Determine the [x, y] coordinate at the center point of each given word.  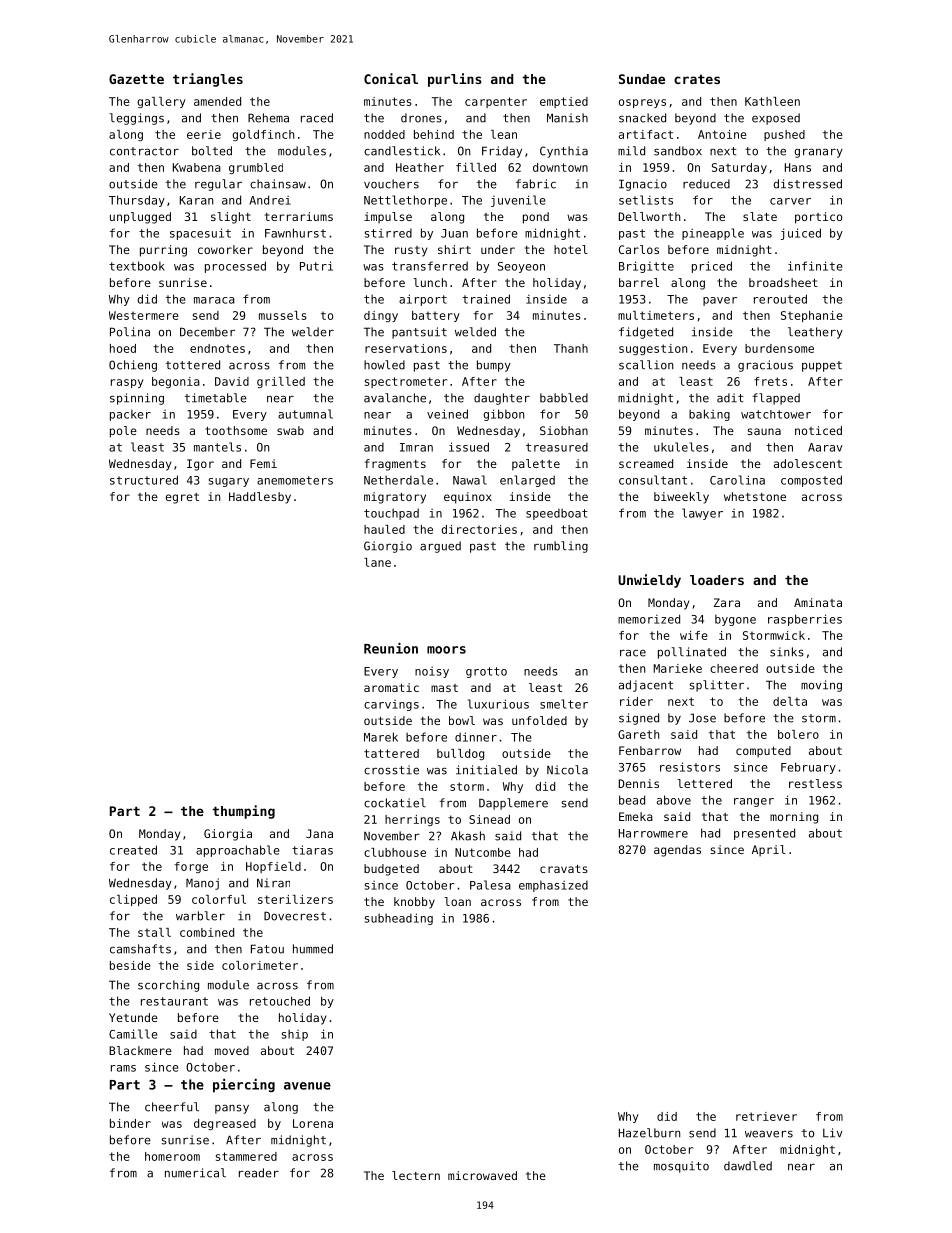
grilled [281, 382]
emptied [564, 102]
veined [447, 414]
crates [697, 79]
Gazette [136, 79]
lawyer [702, 514]
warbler [200, 916]
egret [182, 498]
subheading [399, 919]
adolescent [808, 463]
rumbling [561, 547]
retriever [766, 1116]
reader [259, 1173]
